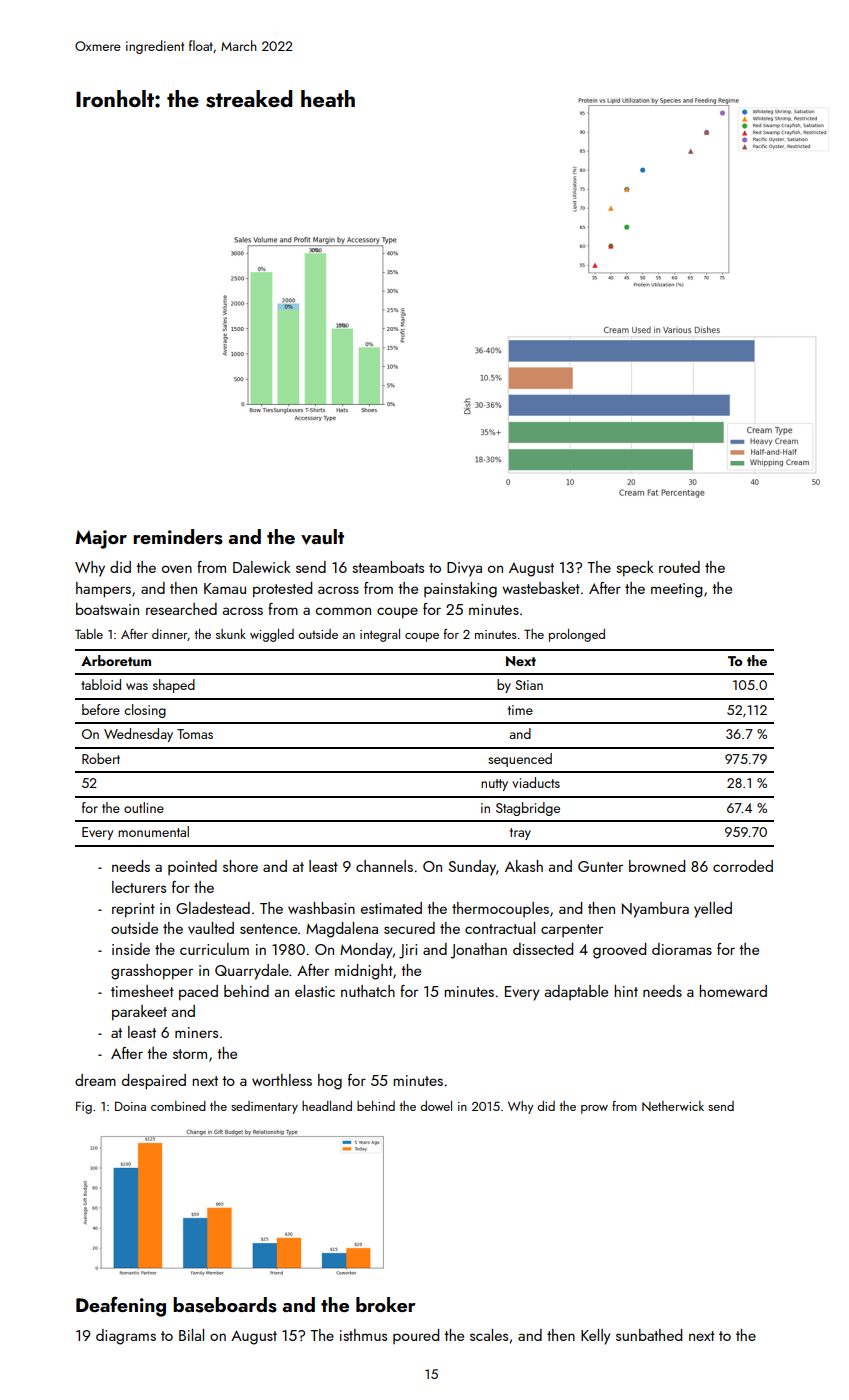 This image has height=1400, width=849. I want to click on routed, so click(679, 567).
